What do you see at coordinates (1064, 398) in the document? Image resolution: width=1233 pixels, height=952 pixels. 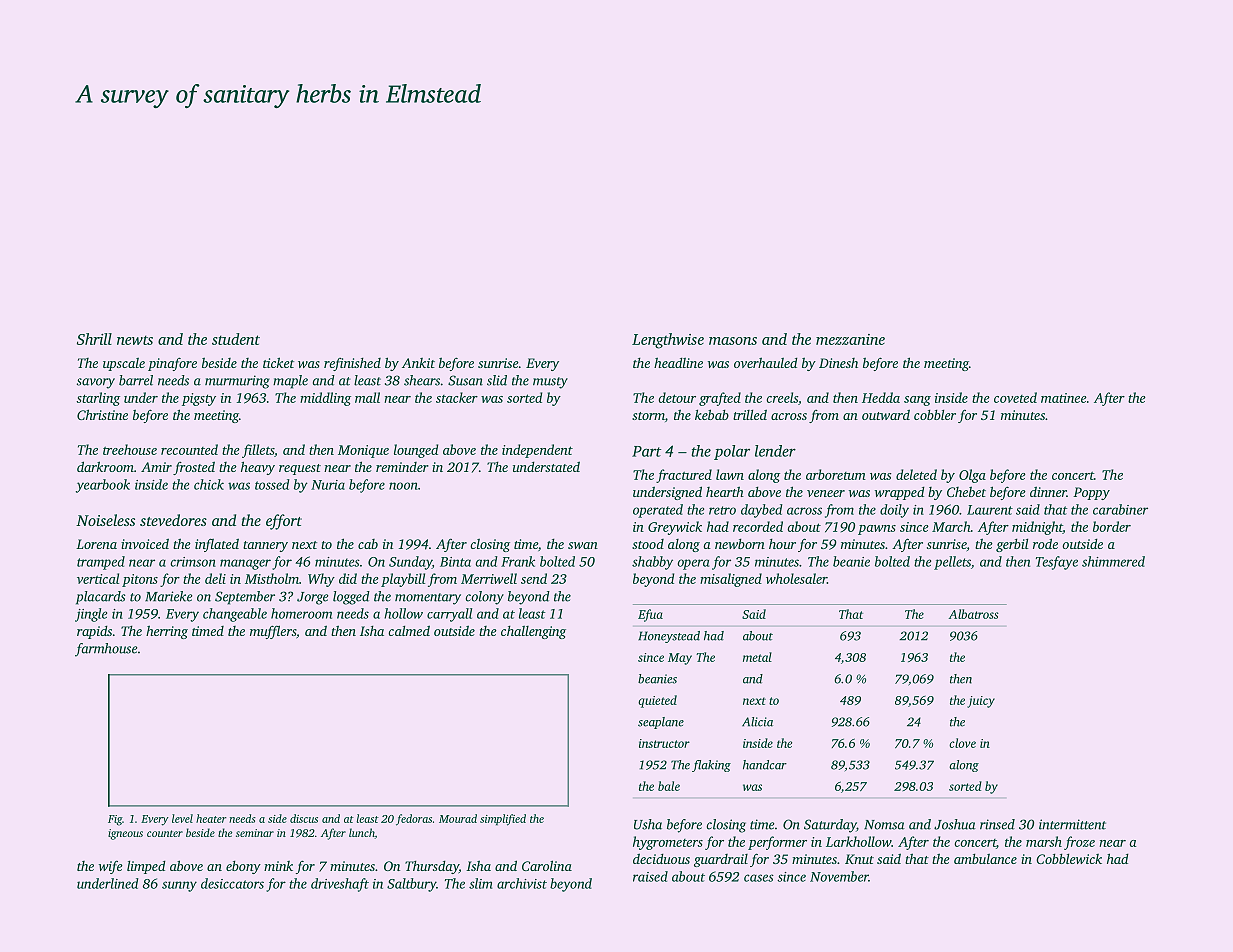 I see `matinee` at bounding box center [1064, 398].
